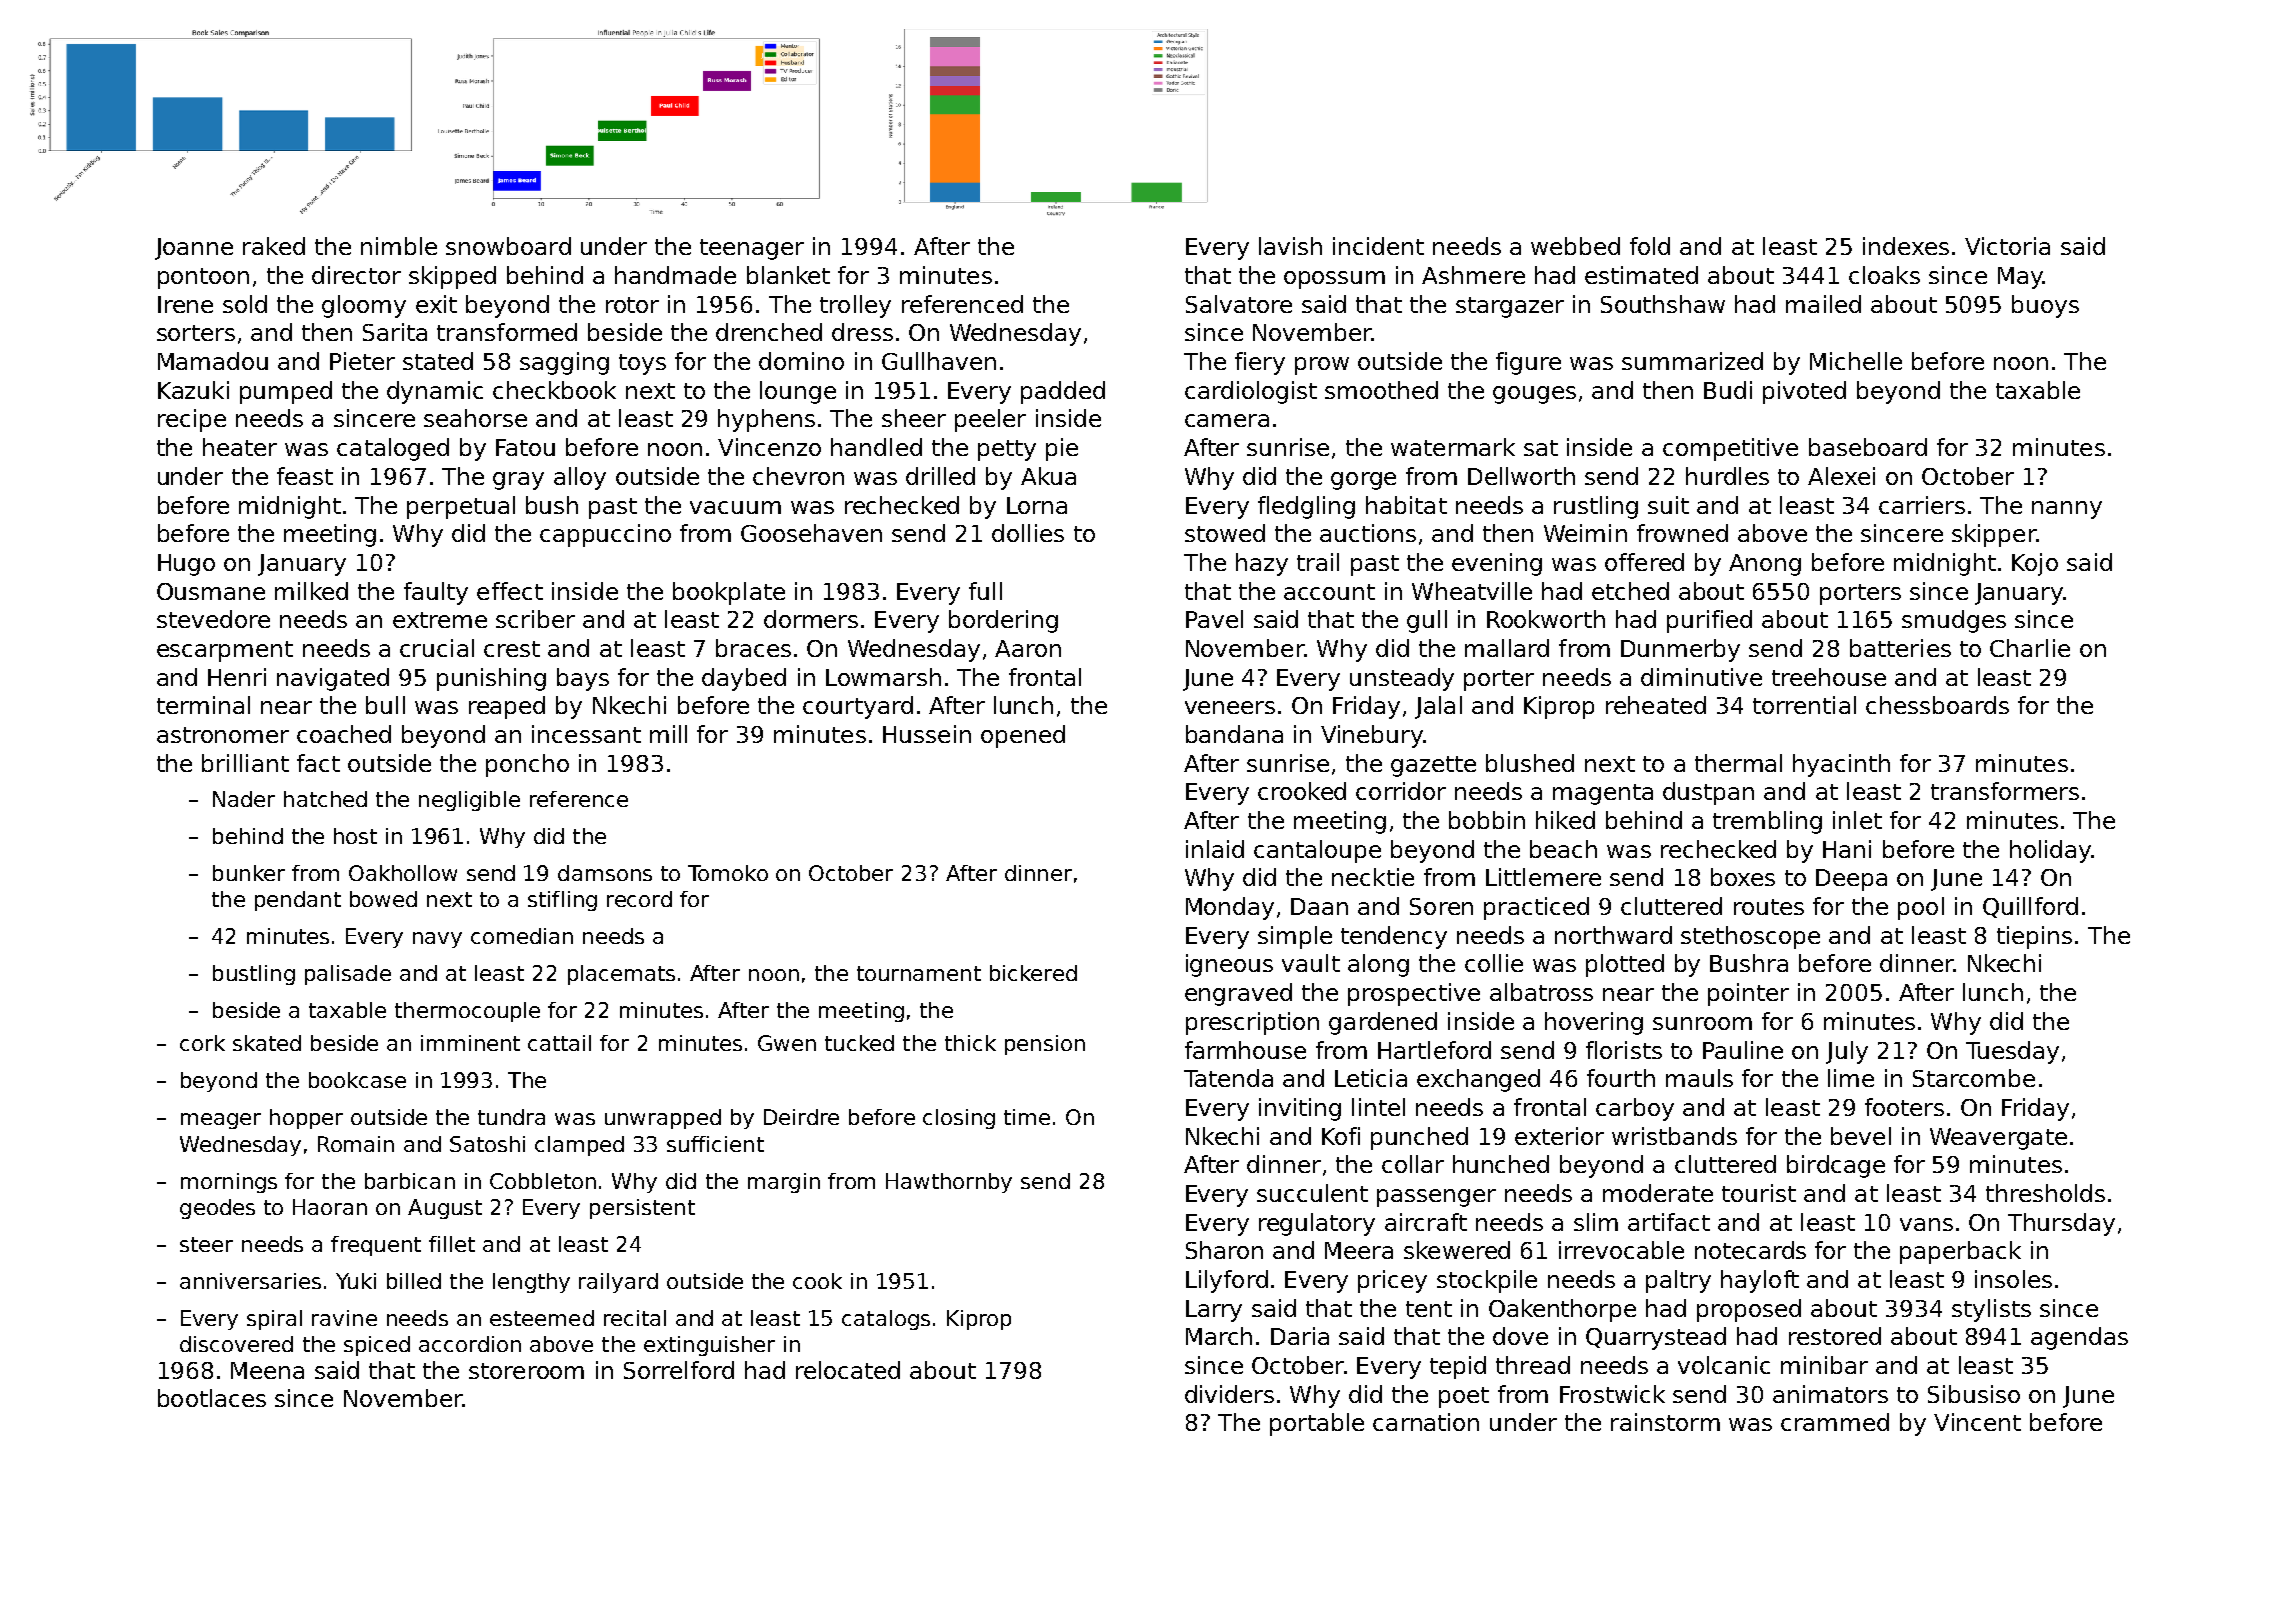 The height and width of the page is (1620, 2292). I want to click on Hawthornby, so click(949, 1183).
